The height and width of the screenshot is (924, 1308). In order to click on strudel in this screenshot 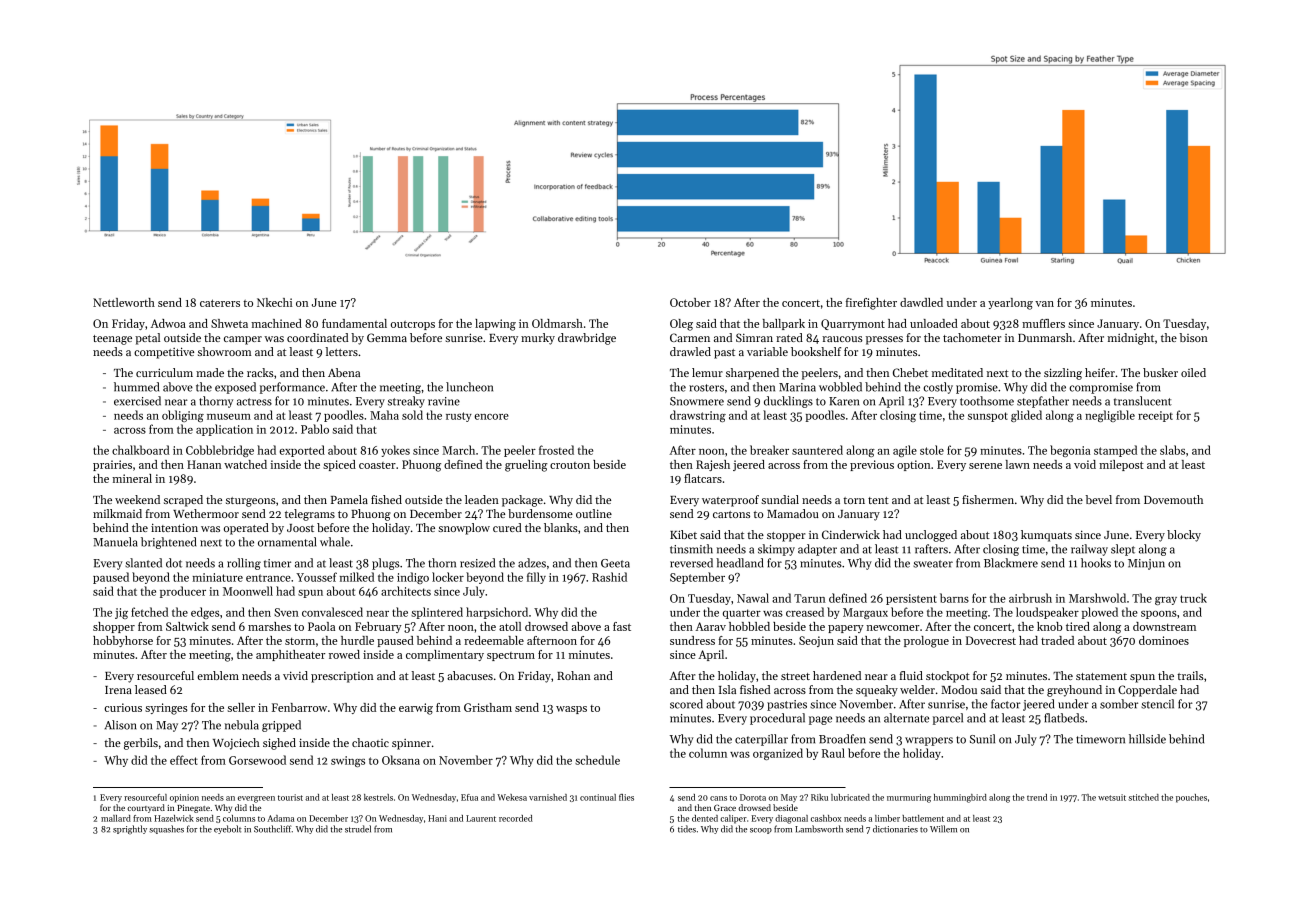, I will do `click(358, 829)`.
